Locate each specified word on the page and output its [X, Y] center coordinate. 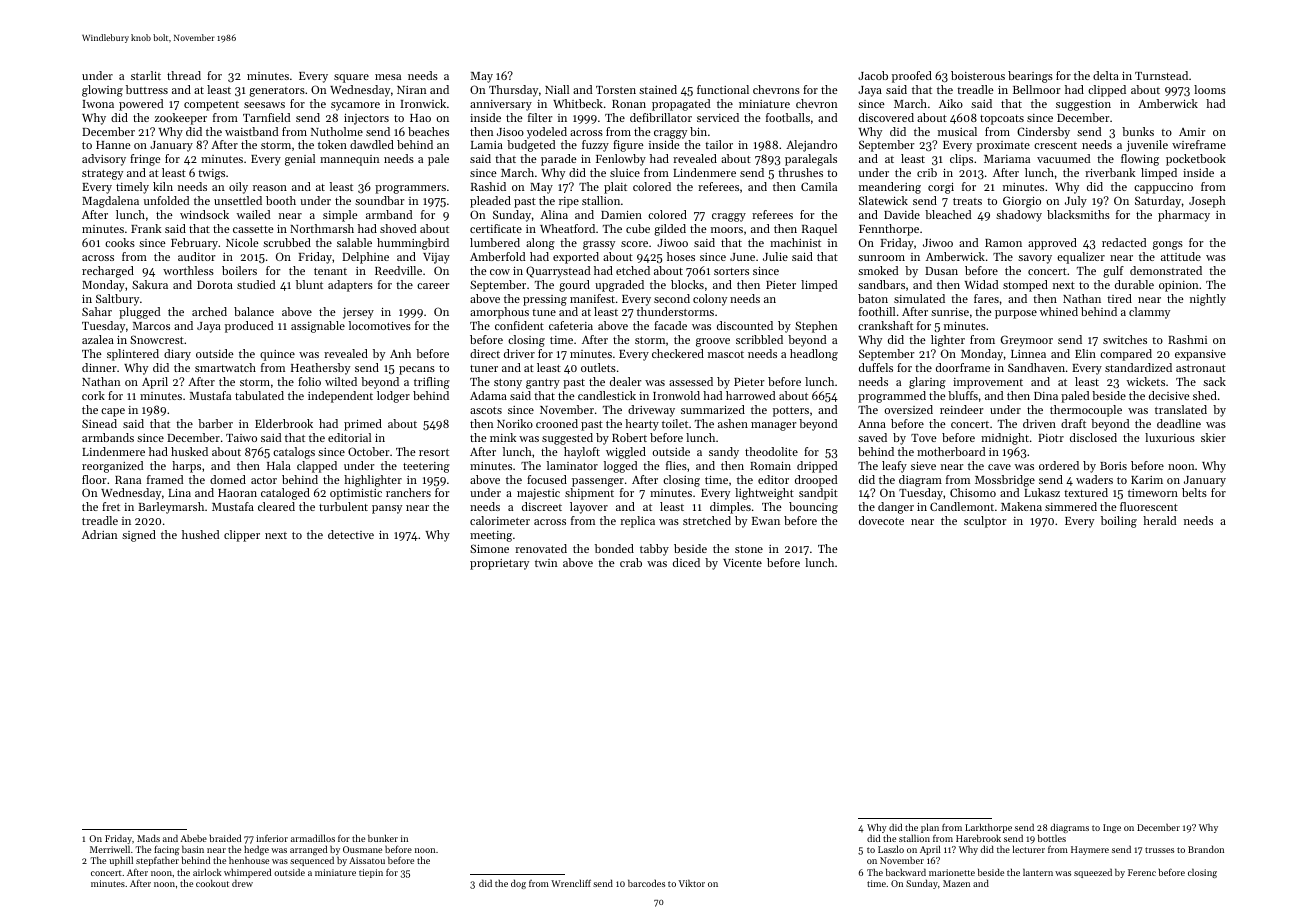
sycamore [355, 106]
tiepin [371, 873]
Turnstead [1161, 75]
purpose [1016, 314]
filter [540, 117]
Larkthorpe [988, 828]
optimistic [356, 494]
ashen [733, 423]
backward [906, 872]
